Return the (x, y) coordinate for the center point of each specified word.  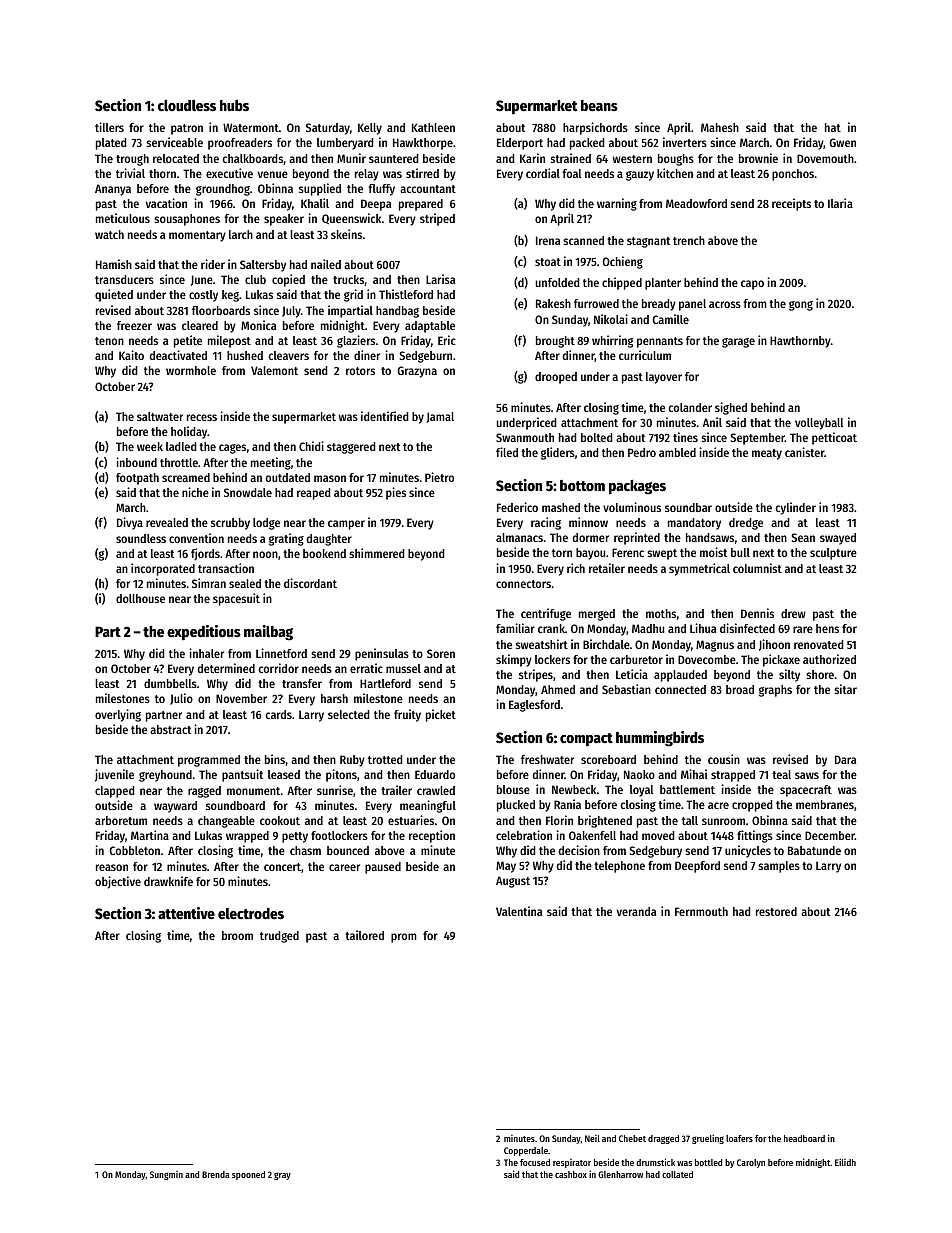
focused (535, 1162)
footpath (137, 479)
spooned (248, 1175)
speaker (284, 220)
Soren (441, 653)
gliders (558, 453)
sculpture (833, 554)
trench (689, 240)
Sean (803, 537)
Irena (548, 240)
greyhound (165, 776)
